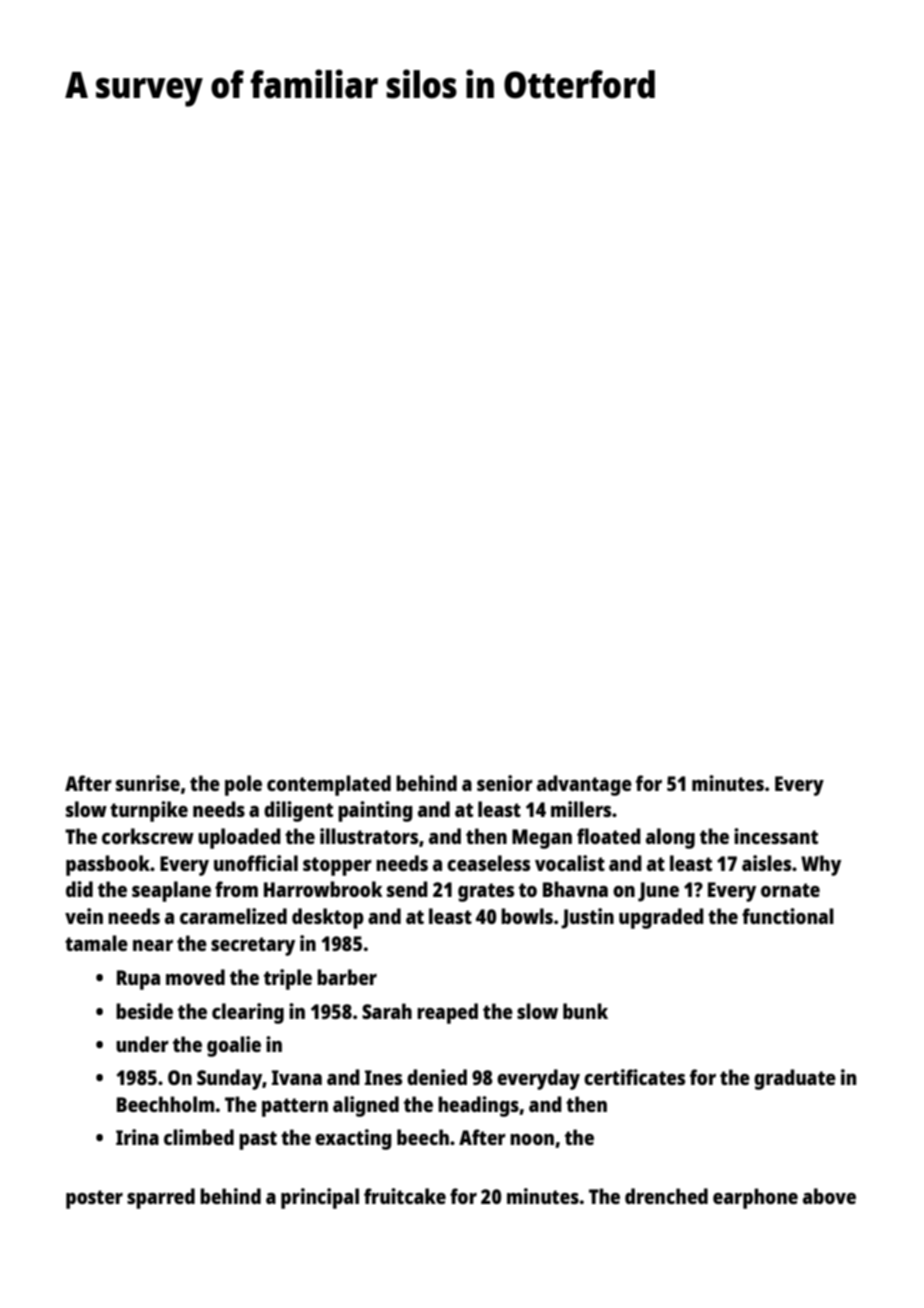  What do you see at coordinates (298, 811) in the document?
I see `diligent` at bounding box center [298, 811].
